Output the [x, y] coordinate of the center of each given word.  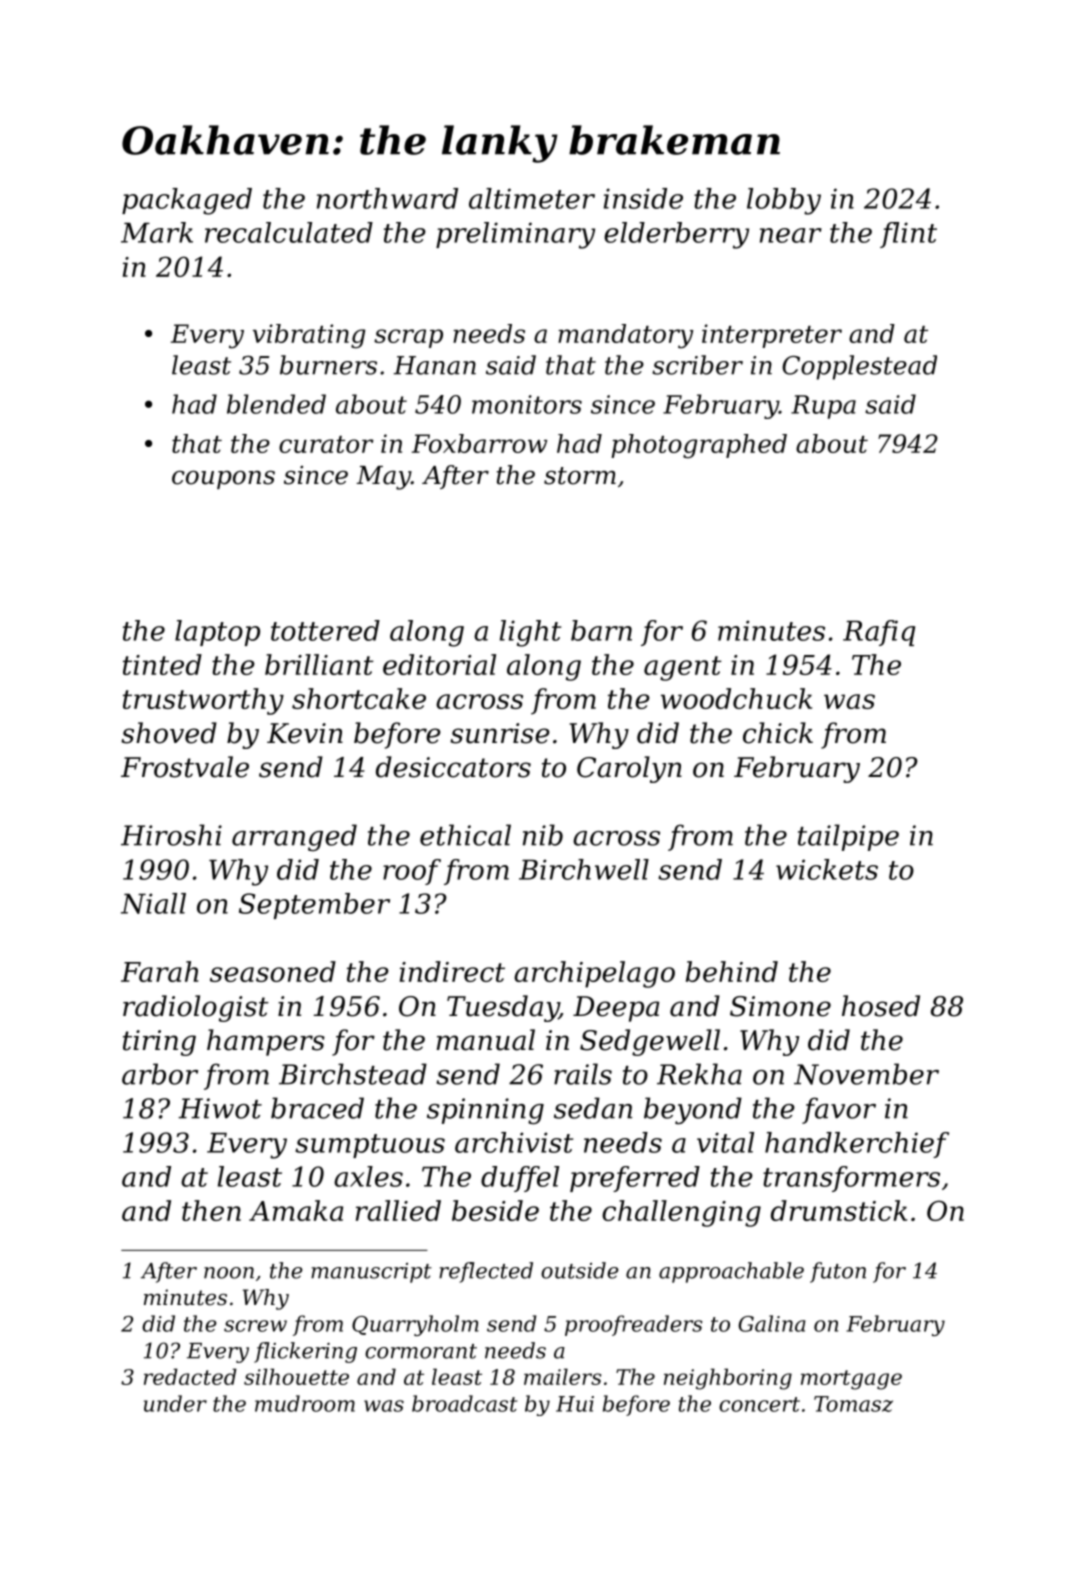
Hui [575, 1404]
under [175, 1403]
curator [326, 444]
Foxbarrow [479, 443]
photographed [699, 446]
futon [838, 1272]
